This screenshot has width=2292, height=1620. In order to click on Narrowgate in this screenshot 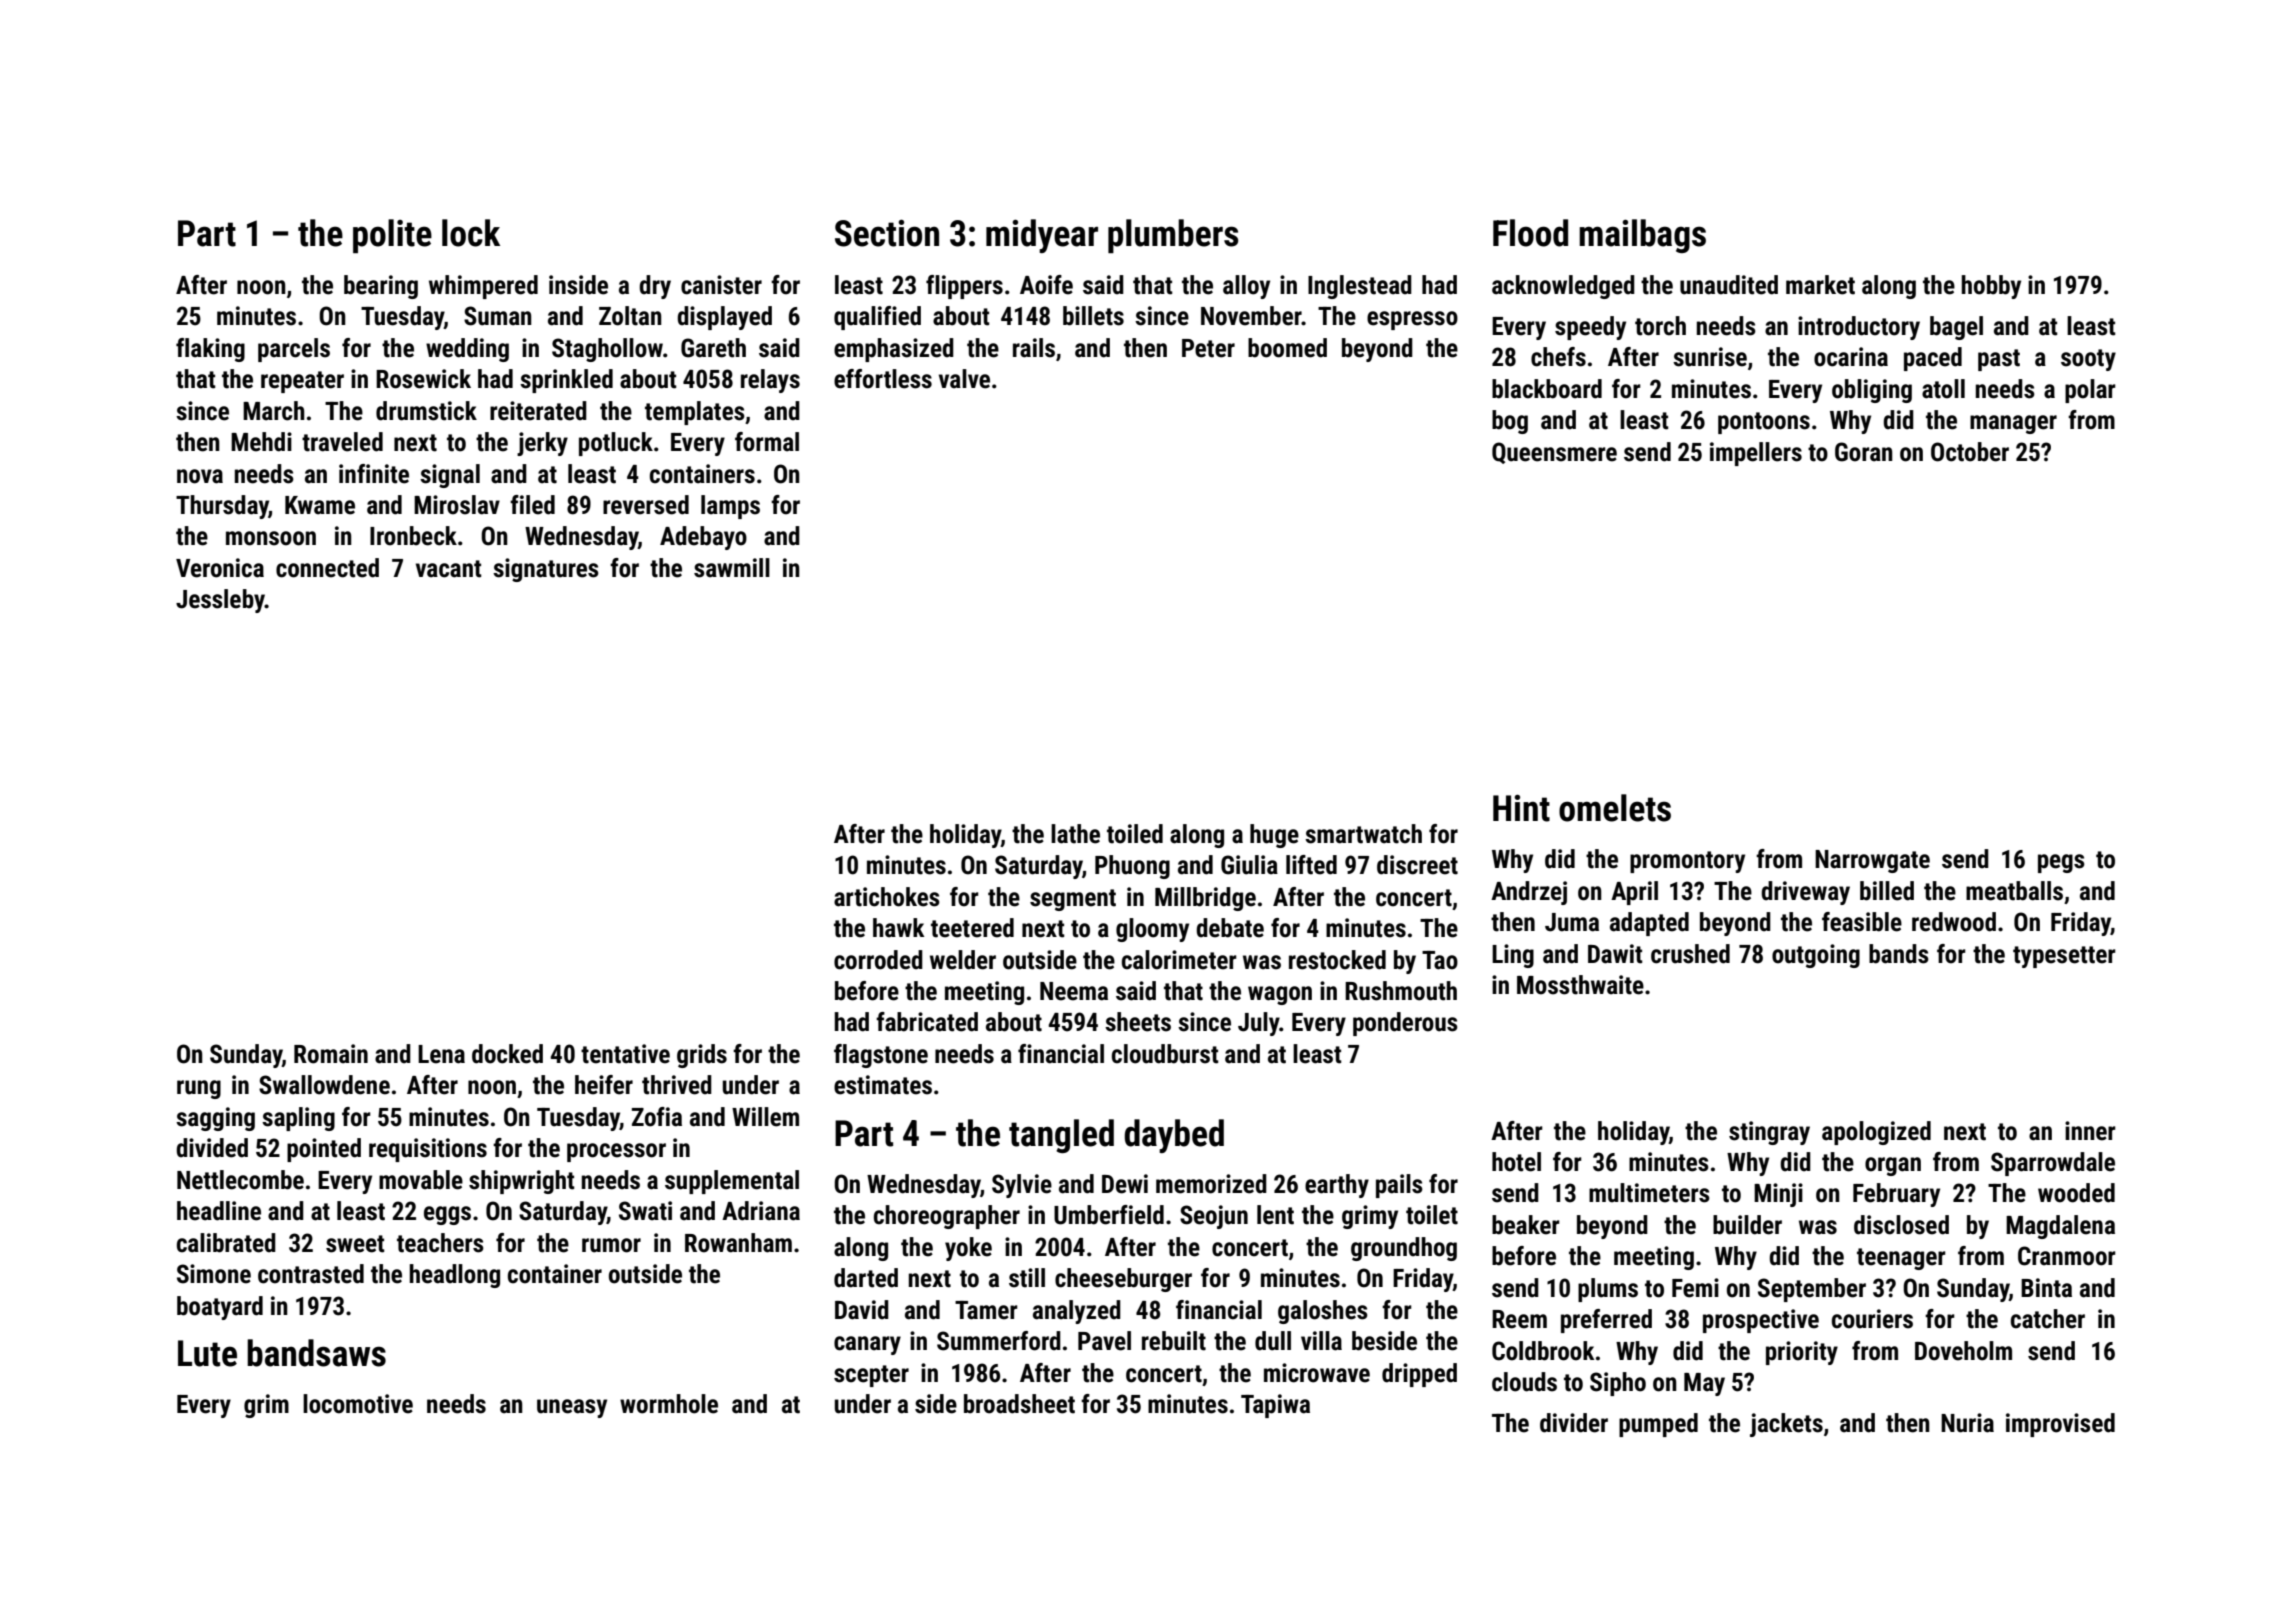, I will do `click(1872, 861)`.
